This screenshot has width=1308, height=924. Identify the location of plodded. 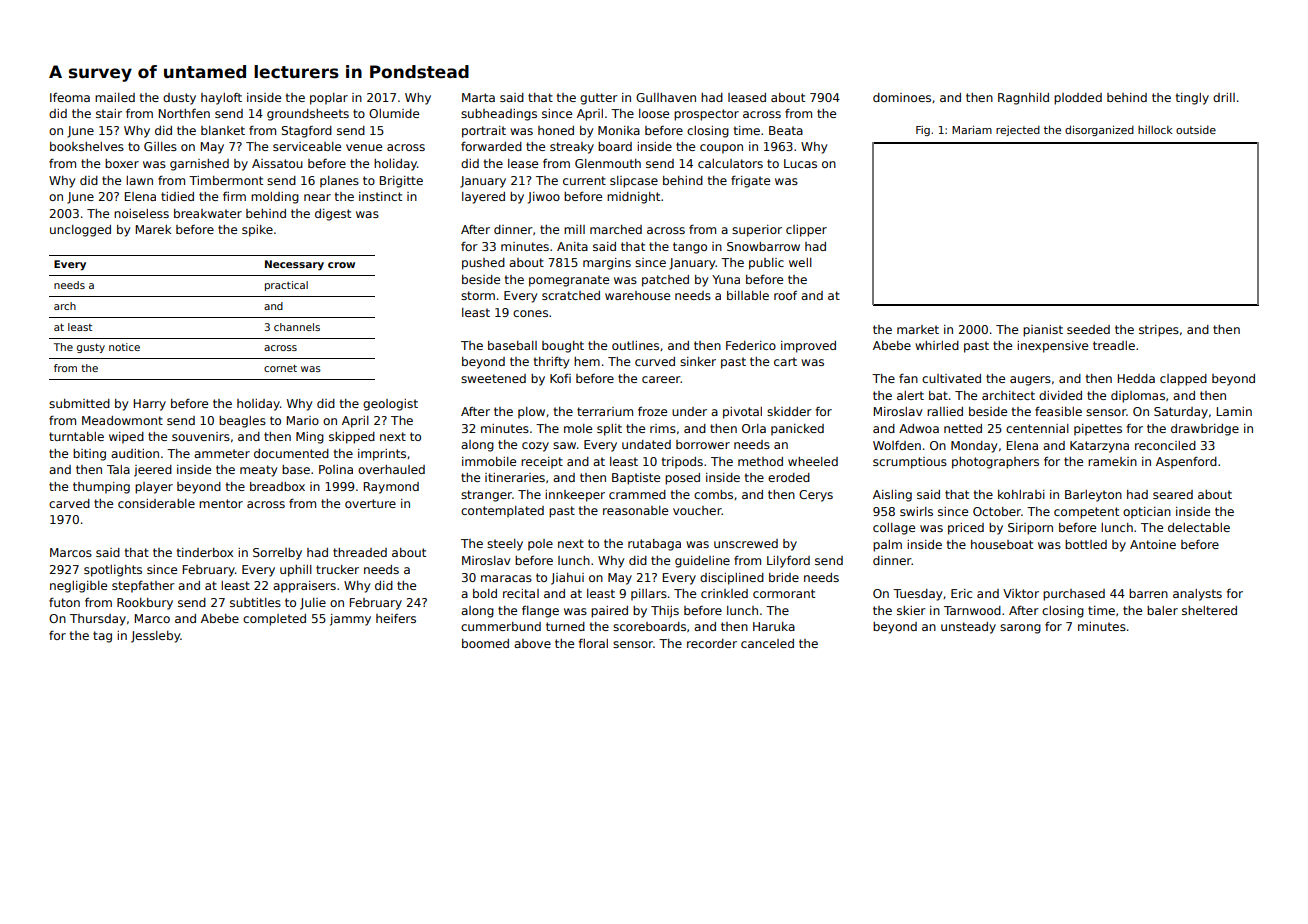
(1078, 99).
